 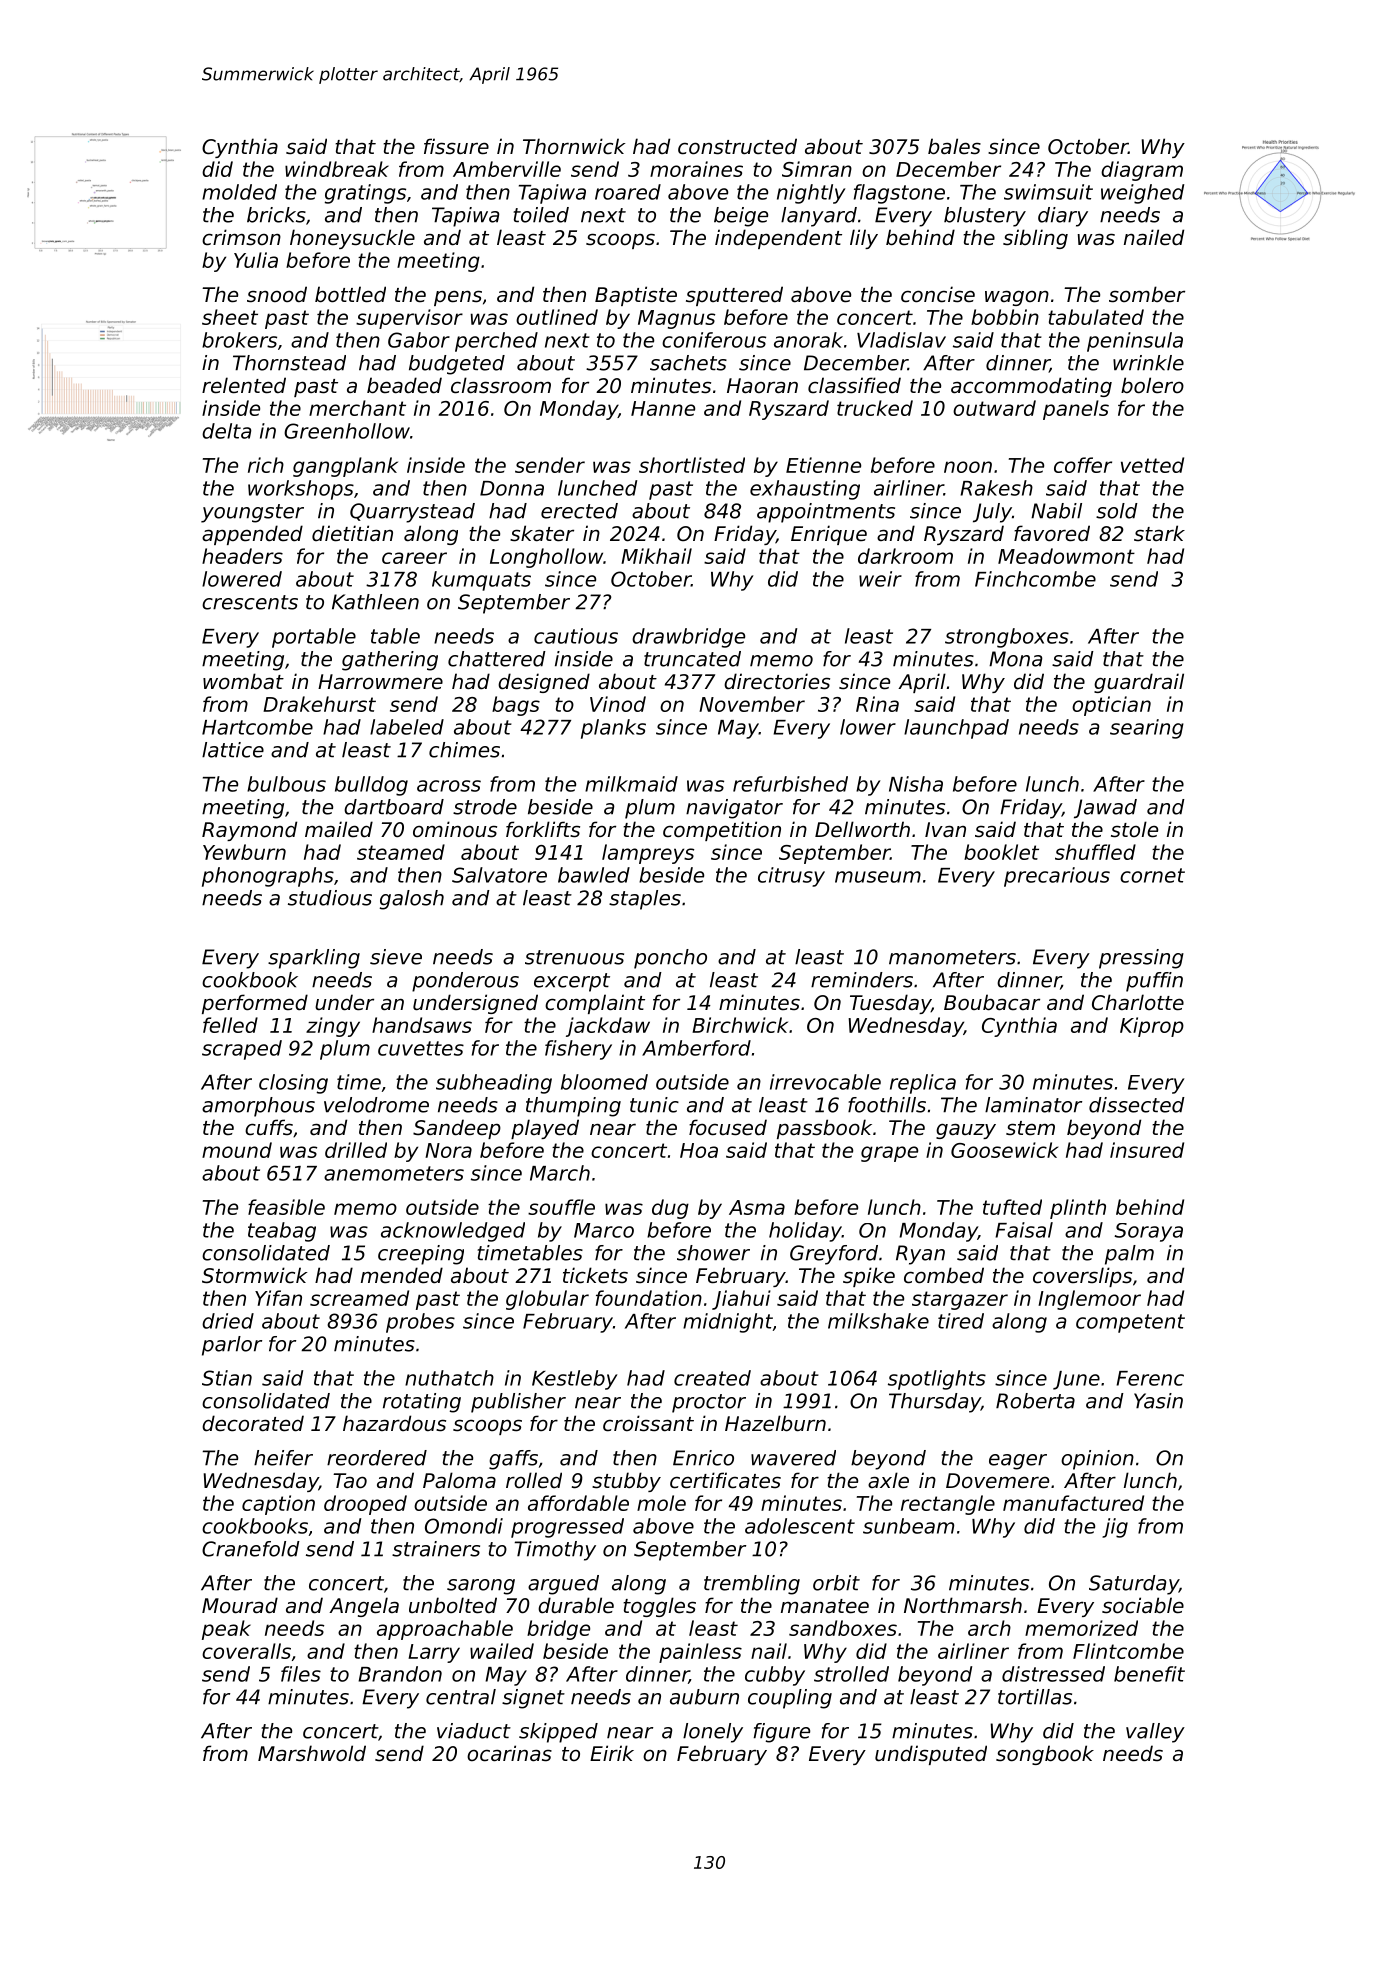 I want to click on viaduct, so click(x=474, y=1731).
